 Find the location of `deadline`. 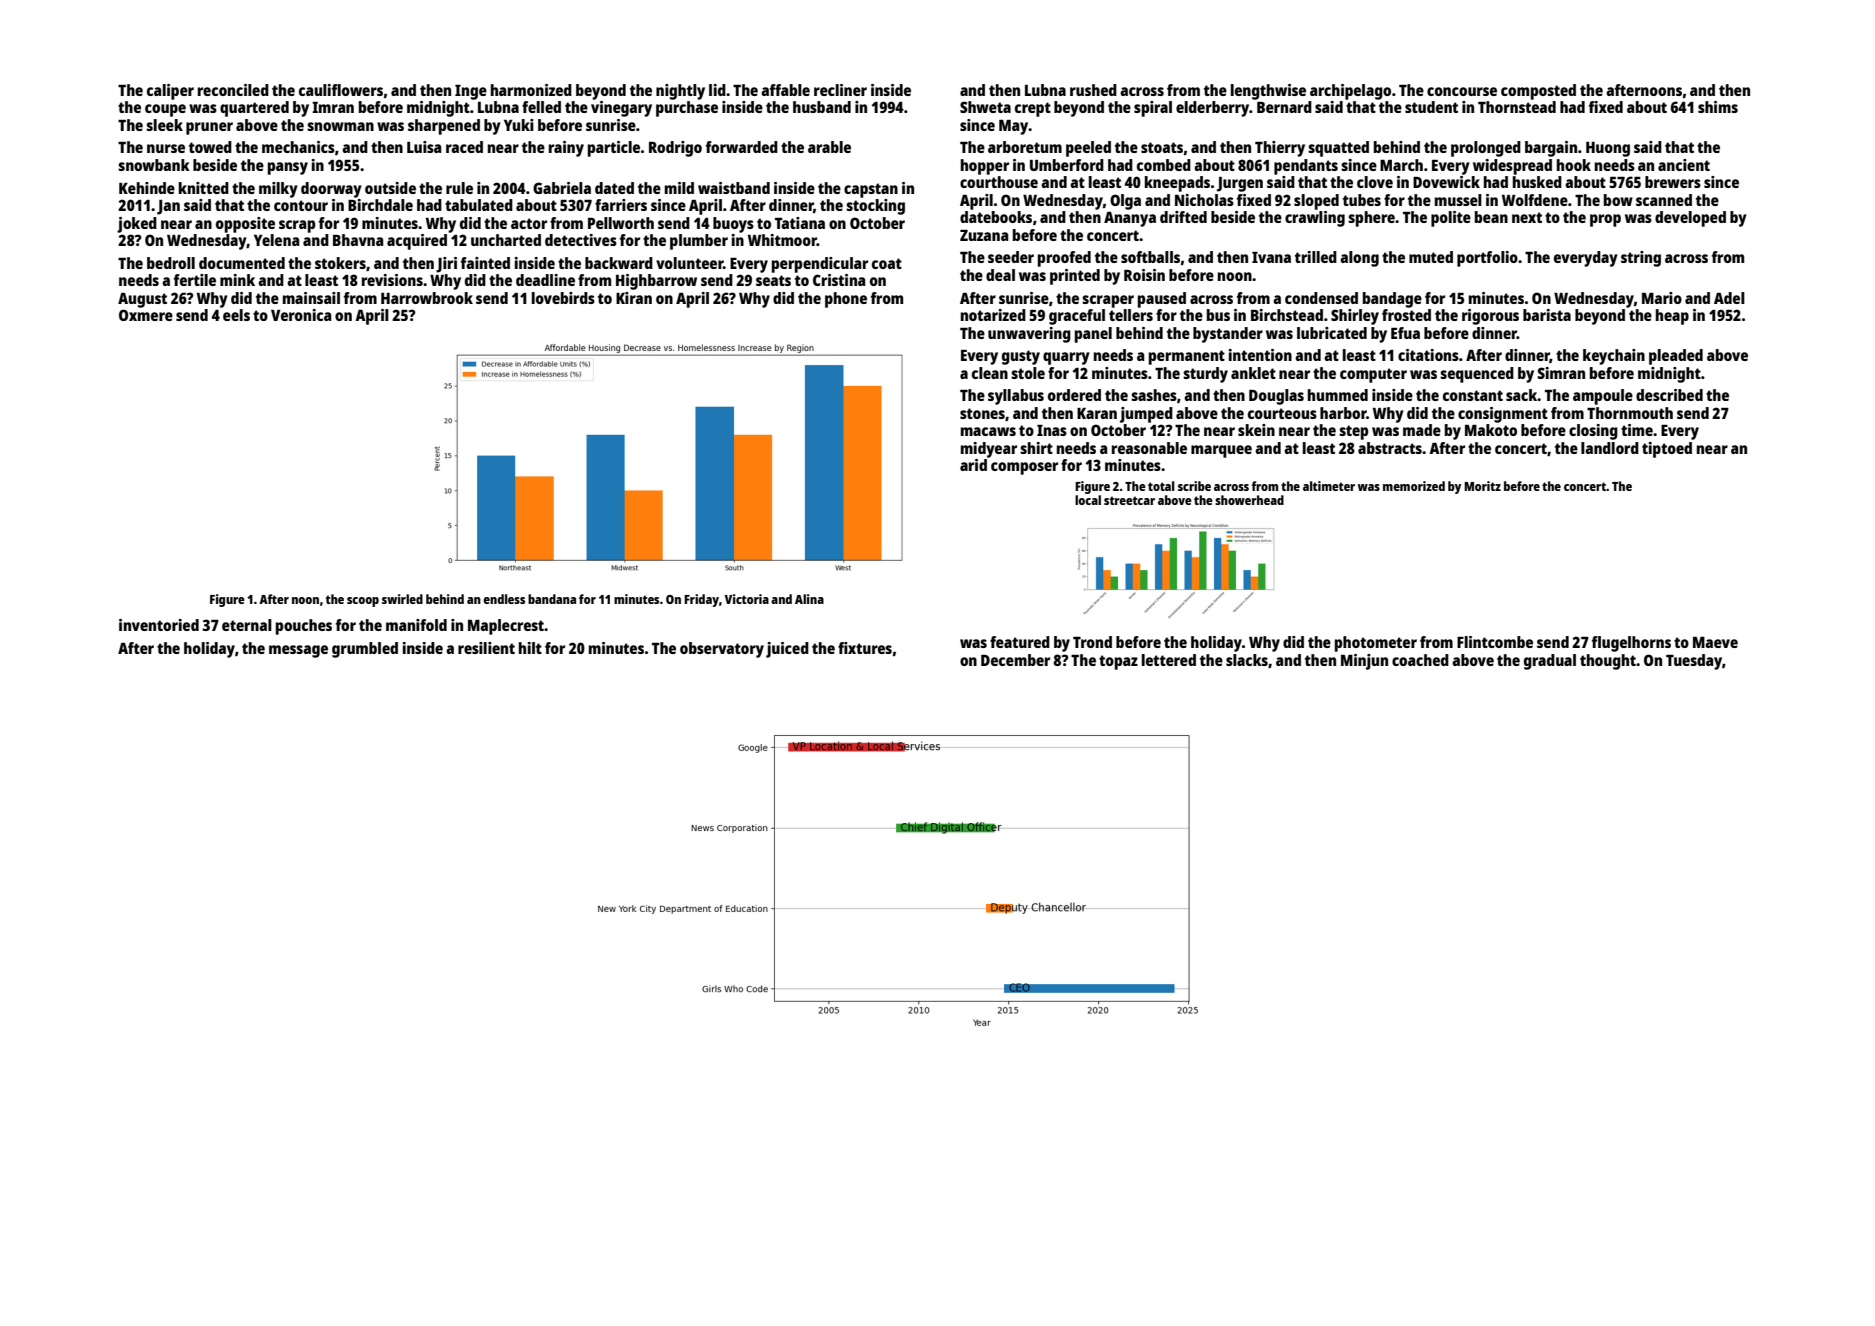

deadline is located at coordinates (545, 280).
